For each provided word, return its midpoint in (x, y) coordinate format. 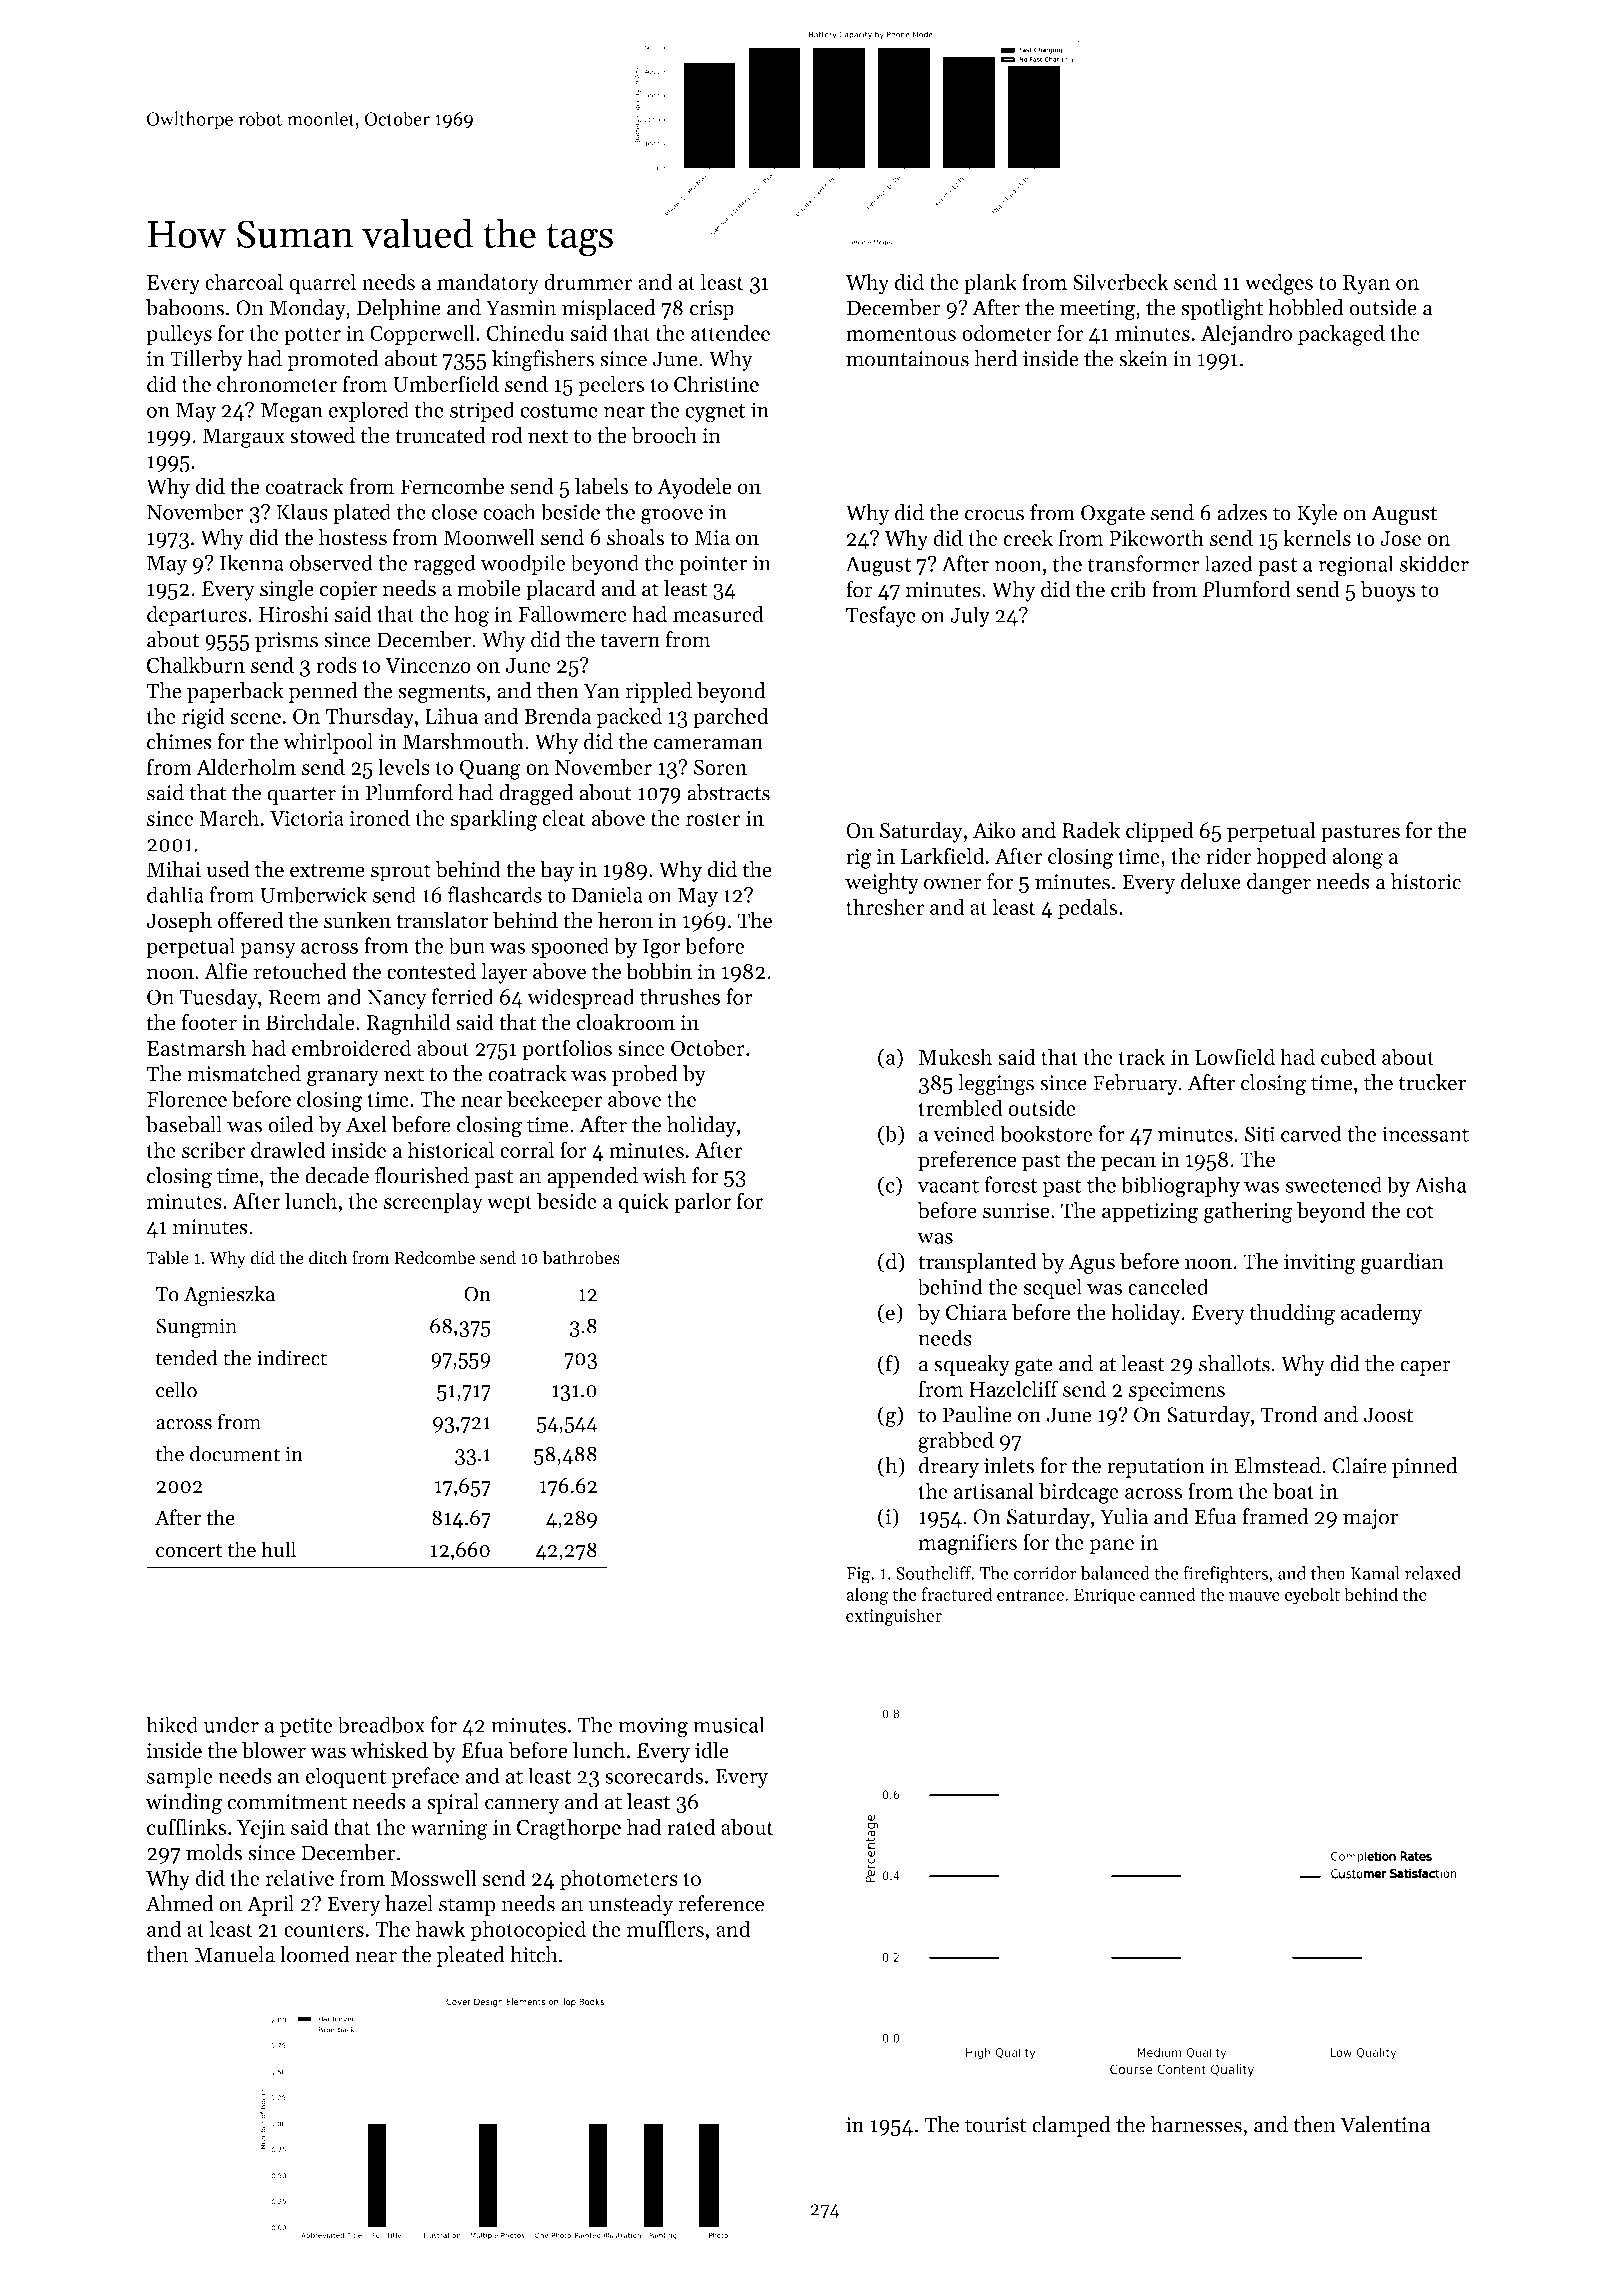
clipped (1159, 832)
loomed (315, 1954)
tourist (996, 2125)
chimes (179, 741)
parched (730, 718)
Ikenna (252, 562)
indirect (292, 1357)
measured (718, 613)
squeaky (972, 1365)
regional (1356, 566)
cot (1420, 1212)
